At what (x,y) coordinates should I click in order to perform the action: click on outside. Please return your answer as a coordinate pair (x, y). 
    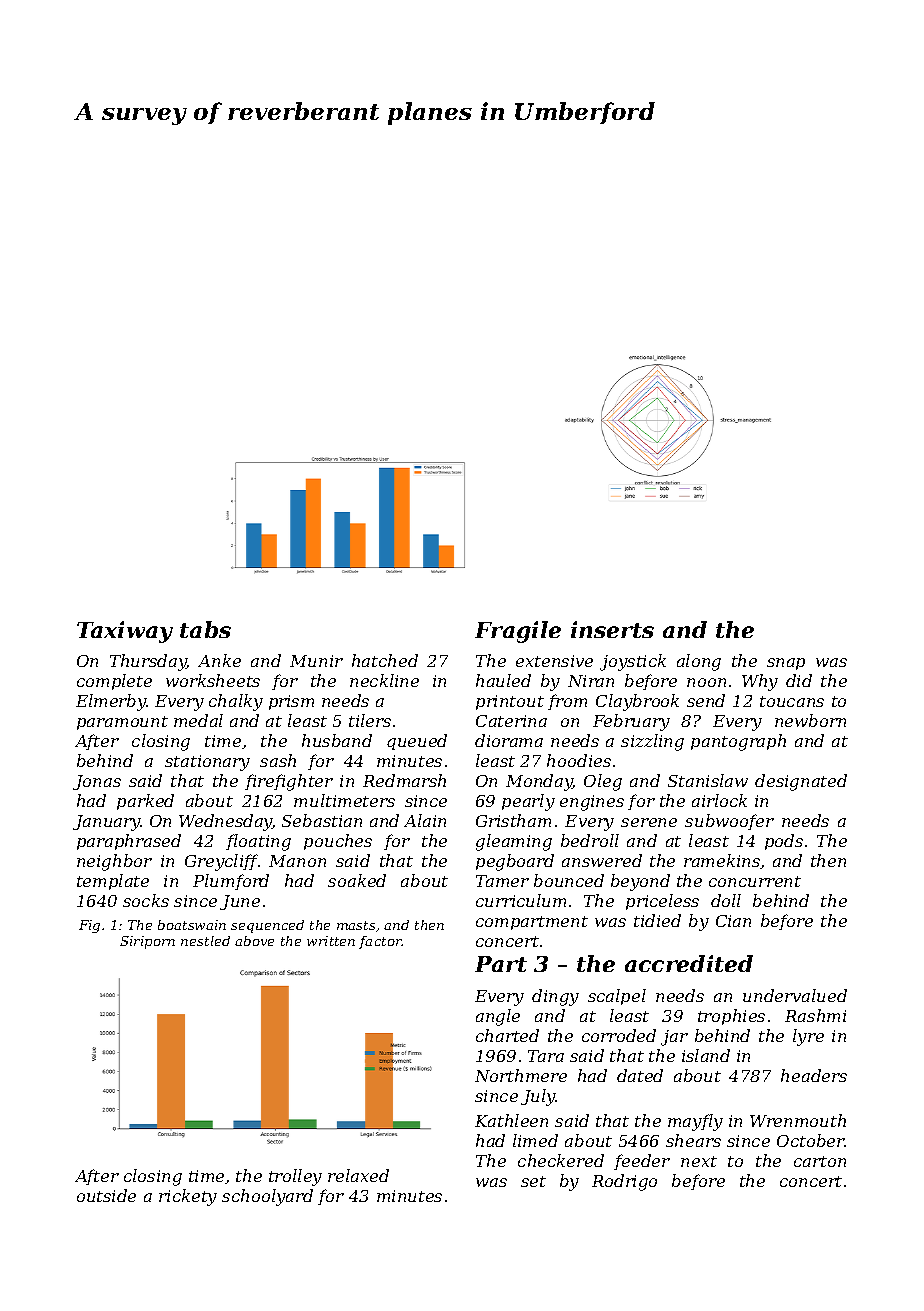
    Looking at the image, I should click on (106, 1195).
